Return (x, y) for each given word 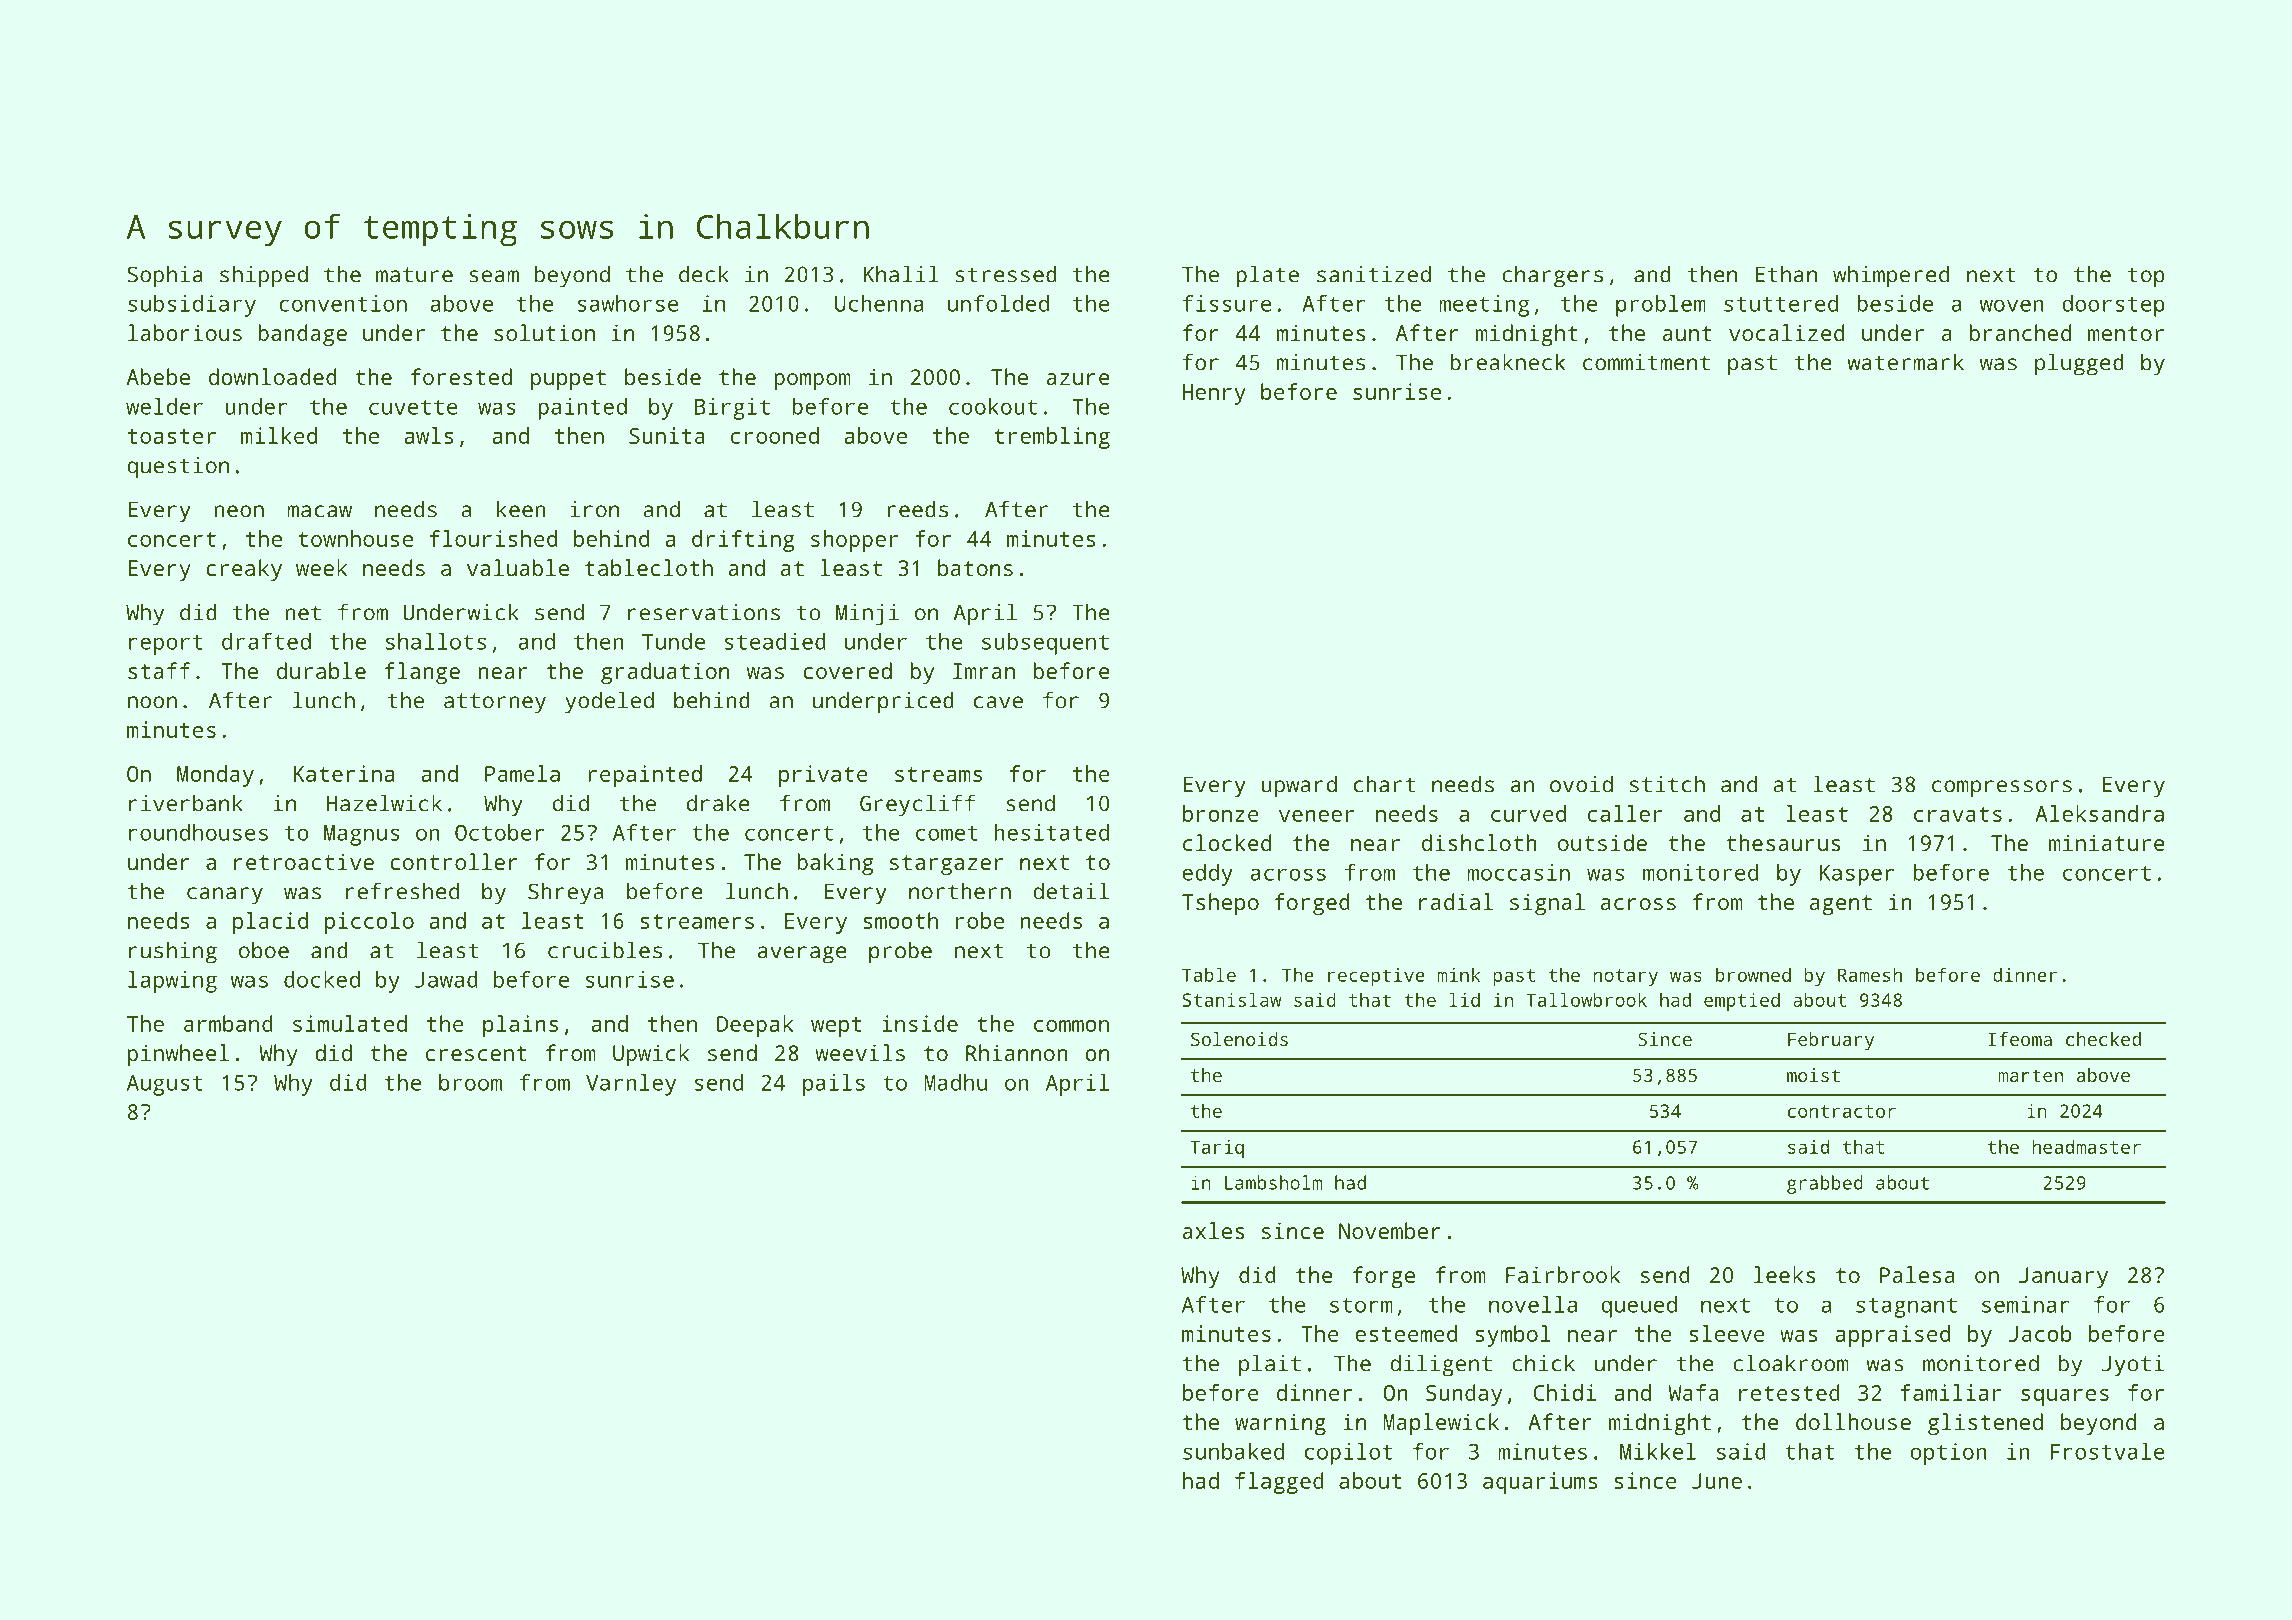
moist (1813, 1075)
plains (520, 1026)
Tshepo (1220, 904)
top (2146, 277)
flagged (1279, 1483)
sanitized (1374, 274)
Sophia (165, 276)
